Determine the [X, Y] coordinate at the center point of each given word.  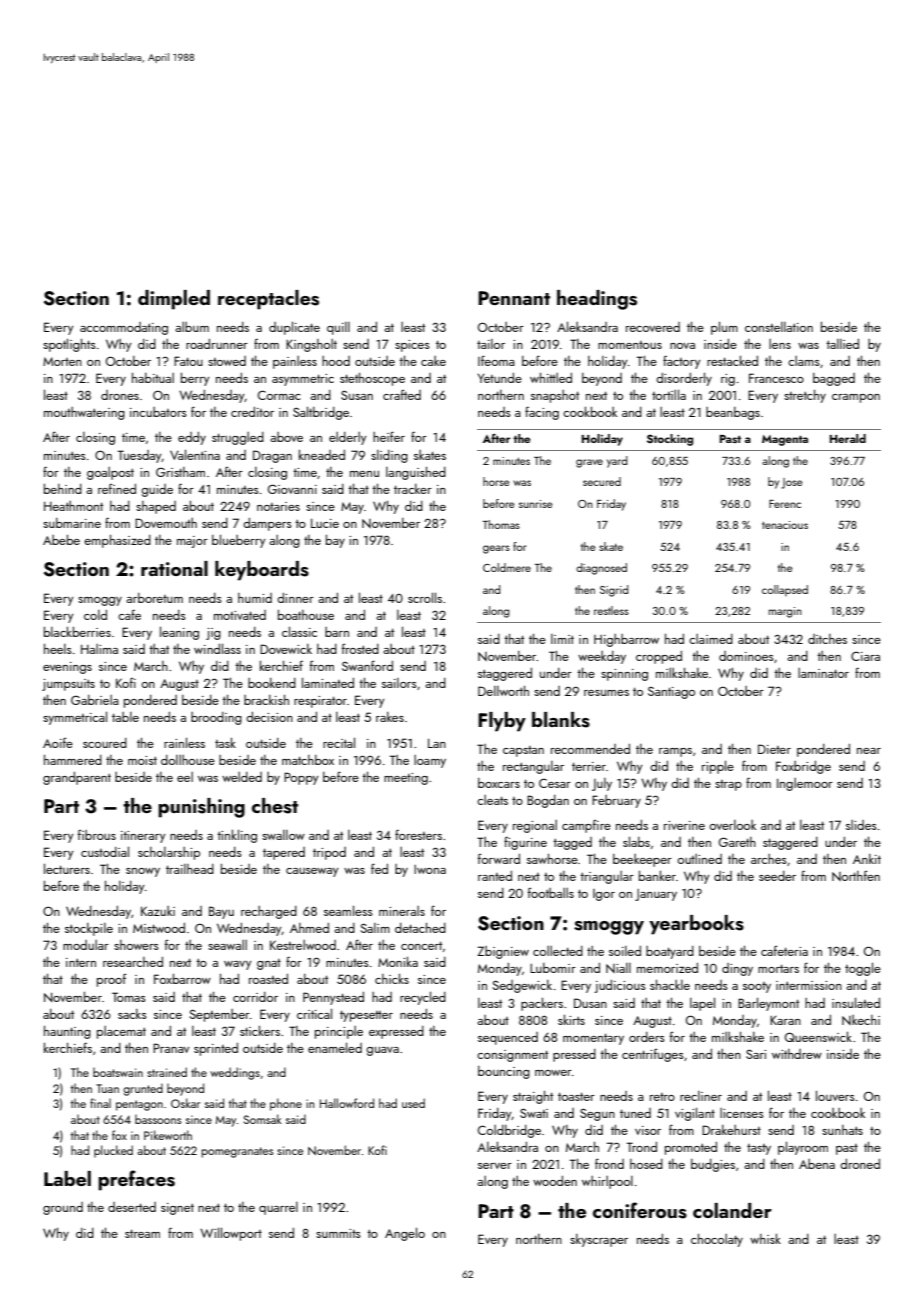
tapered [284, 853]
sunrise [536, 504]
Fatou [188, 361]
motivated [240, 615]
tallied [842, 344]
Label [67, 1178]
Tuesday [140, 456]
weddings [235, 1073]
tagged [572, 843]
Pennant [514, 298]
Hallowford [347, 1103]
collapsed [785, 591]
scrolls [425, 597]
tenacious [785, 525]
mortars [778, 968]
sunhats [842, 1130]
